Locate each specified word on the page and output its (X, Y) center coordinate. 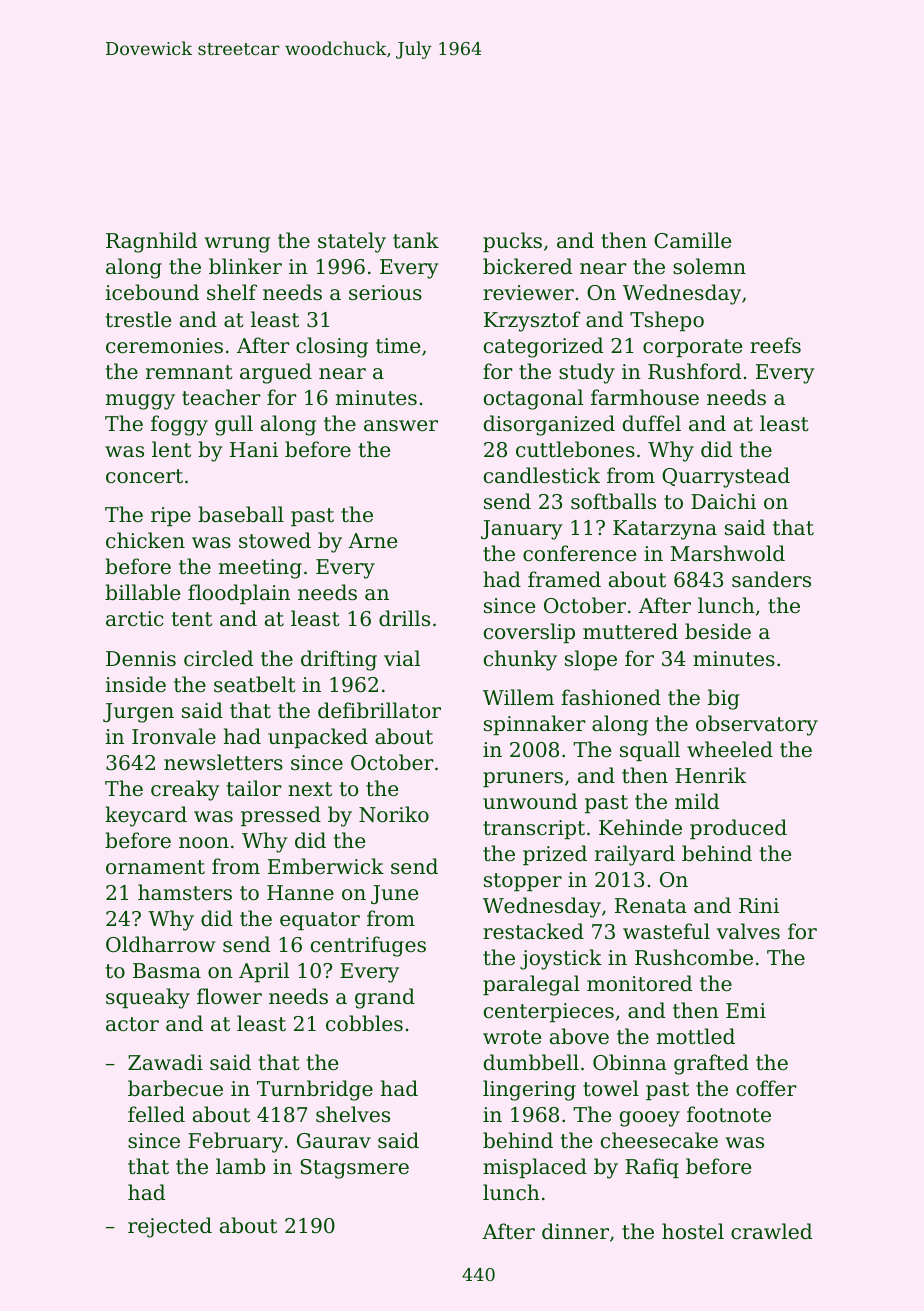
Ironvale (174, 736)
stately (352, 242)
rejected (170, 1227)
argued (276, 373)
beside (718, 631)
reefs (775, 345)
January (521, 530)
